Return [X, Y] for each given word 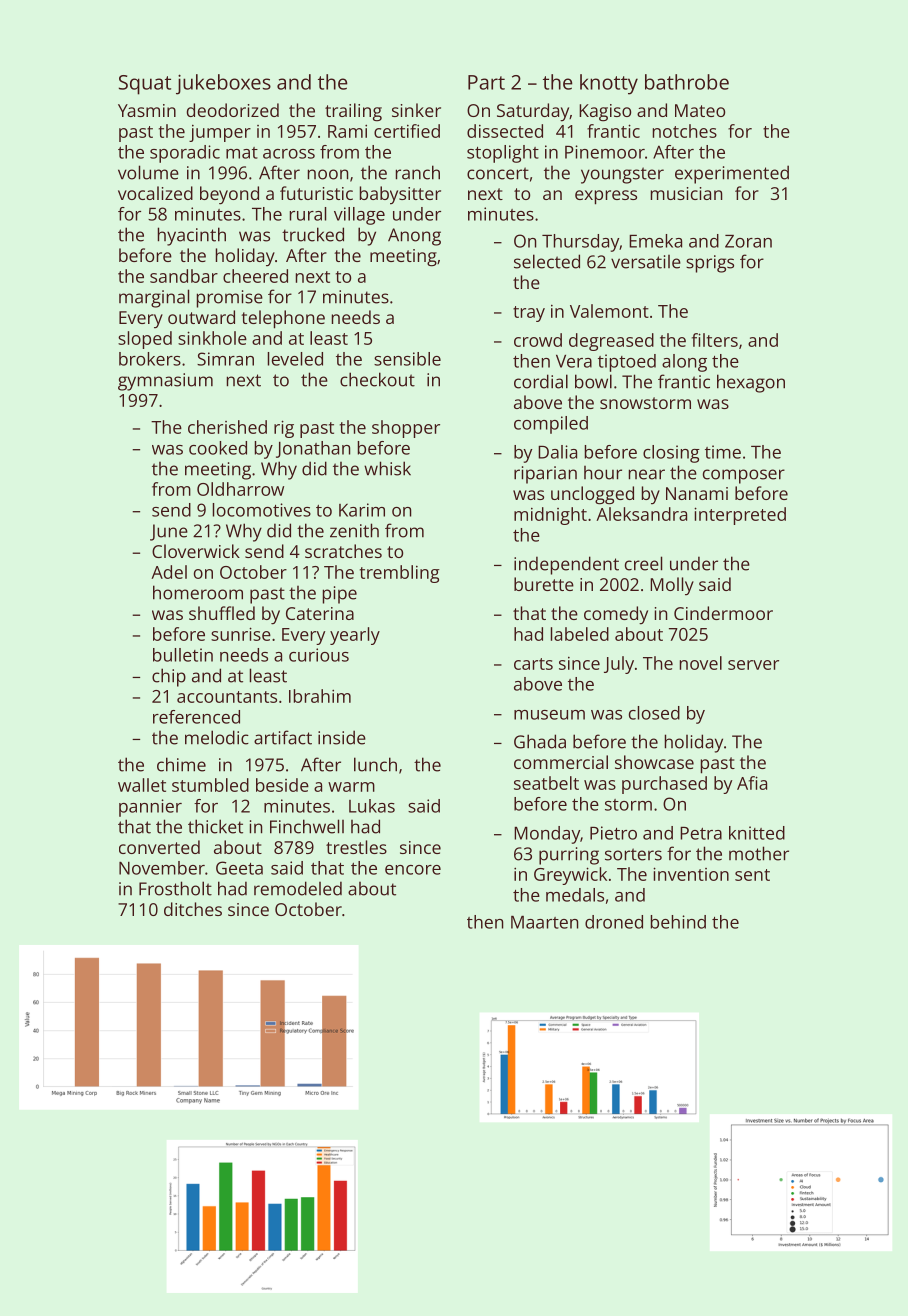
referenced [196, 717]
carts [533, 664]
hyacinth [192, 236]
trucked [313, 234]
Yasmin [147, 110]
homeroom [198, 592]
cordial [541, 381]
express [606, 197]
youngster [622, 175]
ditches [193, 909]
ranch [418, 172]
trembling [400, 574]
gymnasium [165, 382]
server [753, 665]
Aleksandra [641, 514]
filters [715, 340]
